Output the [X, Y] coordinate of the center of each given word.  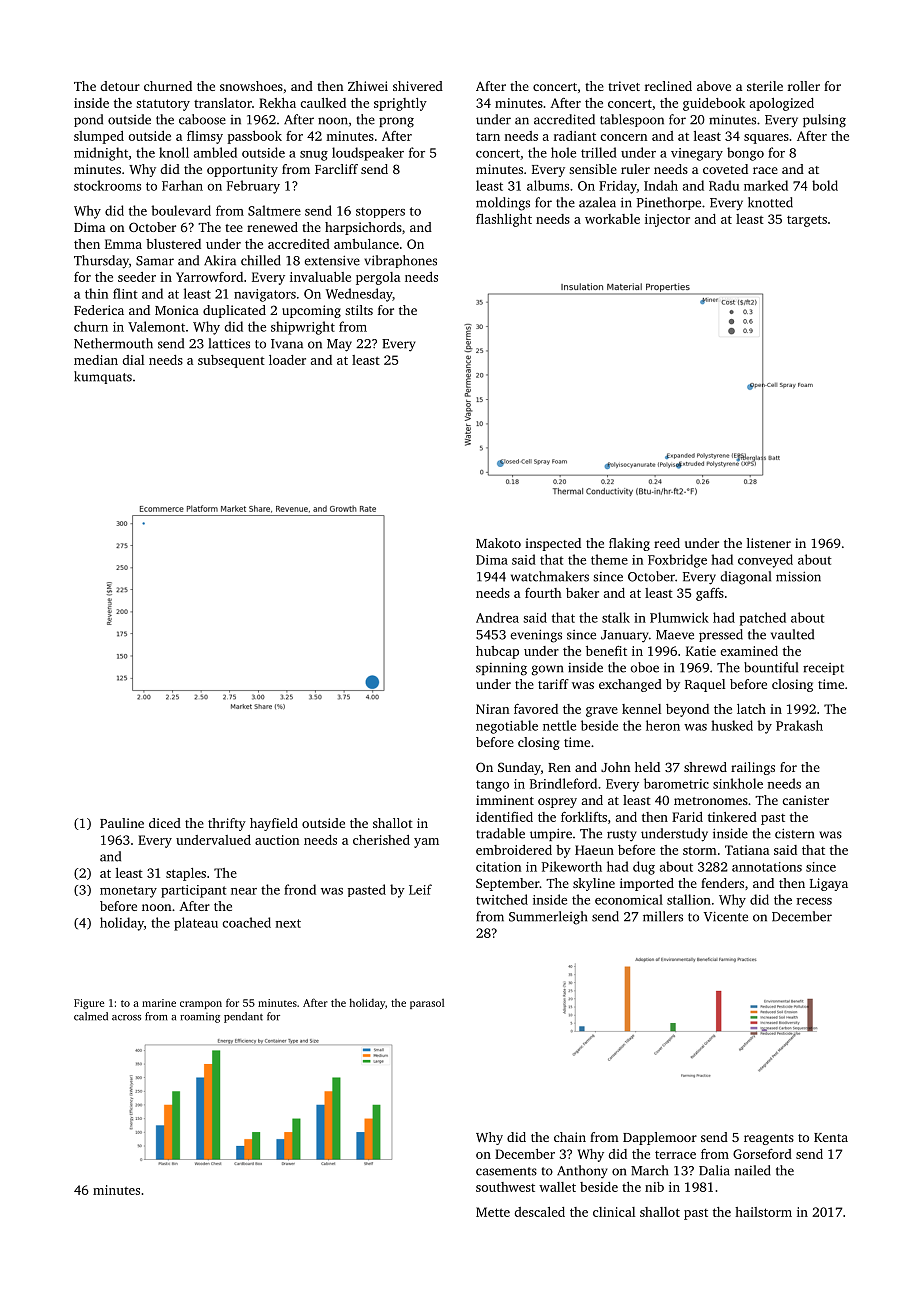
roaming [200, 1017]
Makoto [498, 543]
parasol [427, 1004]
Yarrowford [209, 277]
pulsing [824, 121]
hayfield [274, 824]
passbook [254, 137]
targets [807, 221]
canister [806, 800]
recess [814, 901]
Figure [89, 1004]
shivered [418, 86]
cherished [381, 840]
